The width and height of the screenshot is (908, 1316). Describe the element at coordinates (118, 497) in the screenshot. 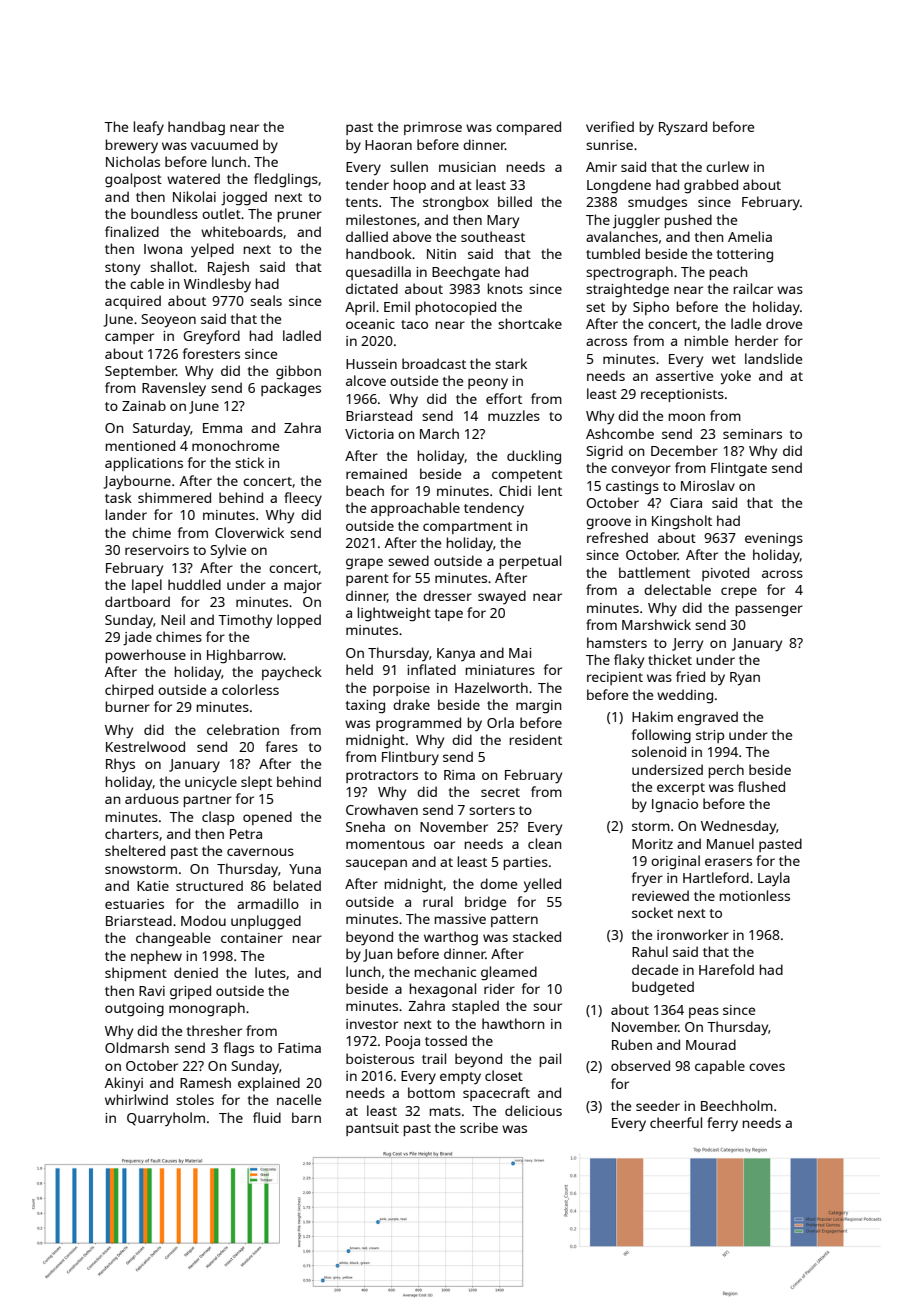

I see `task` at that location.
